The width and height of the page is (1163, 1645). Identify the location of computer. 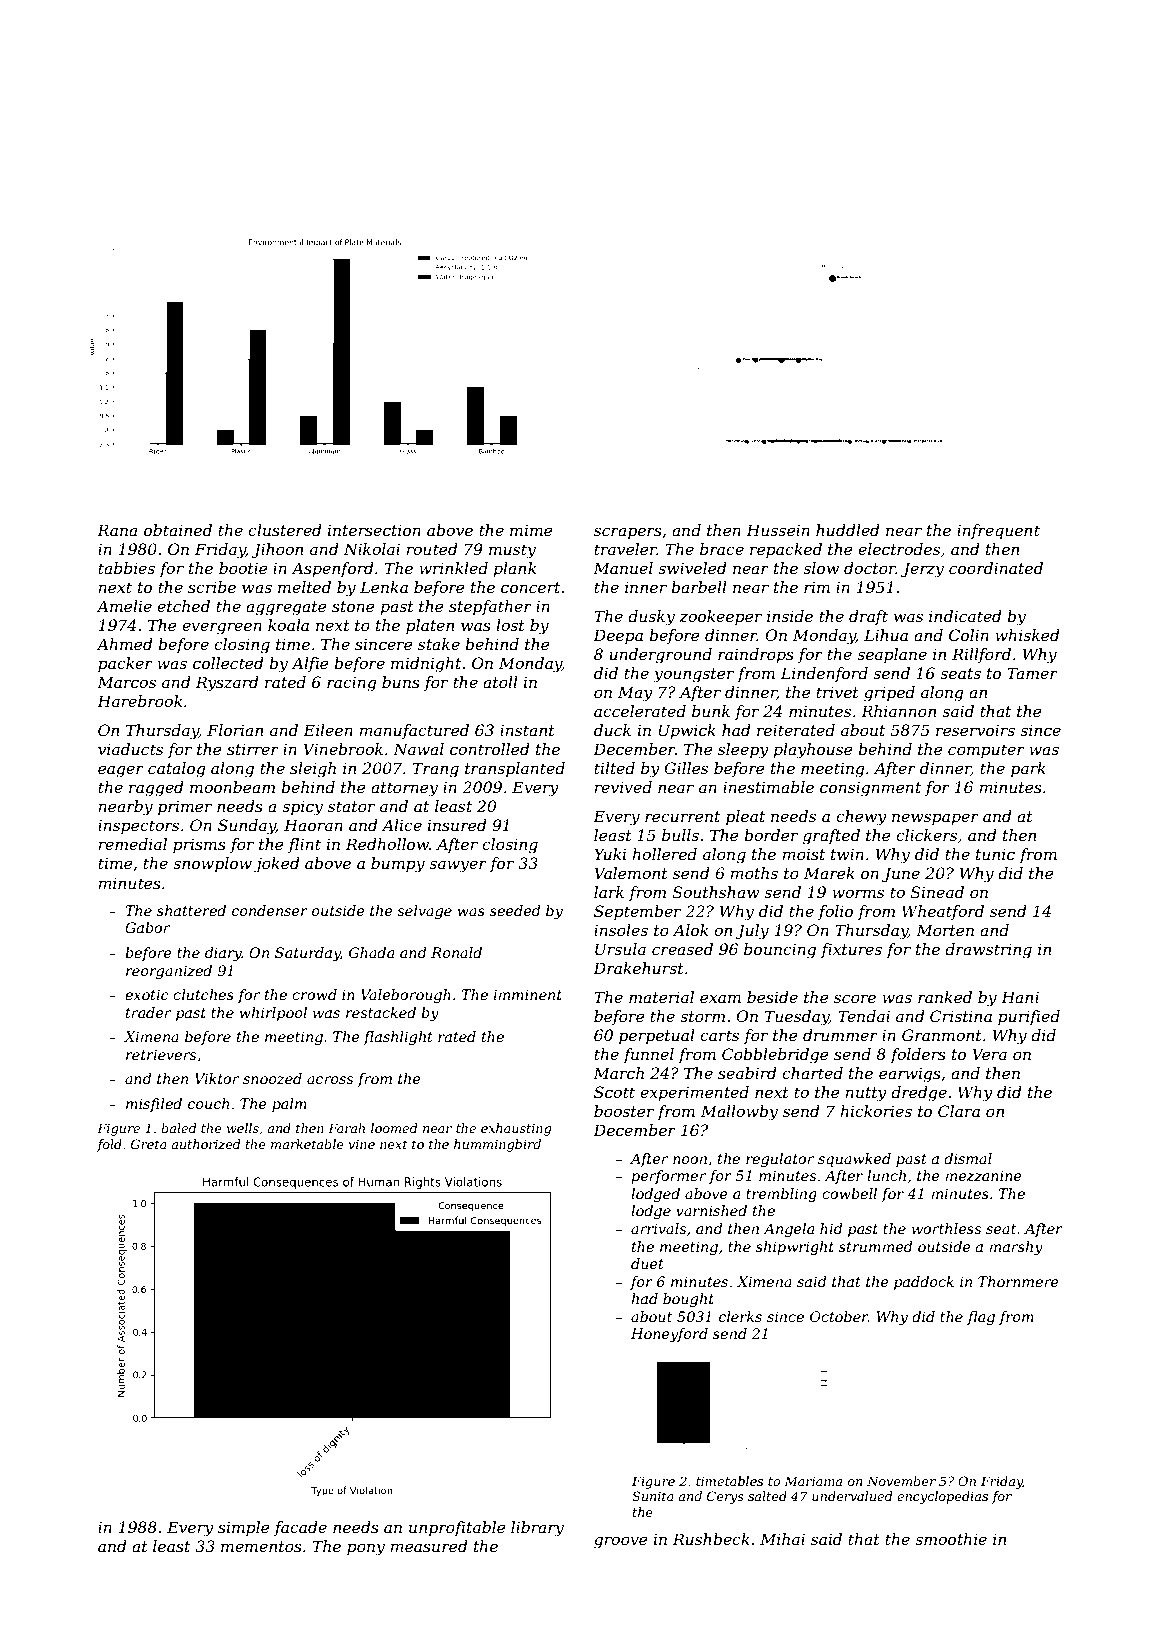
(986, 751).
